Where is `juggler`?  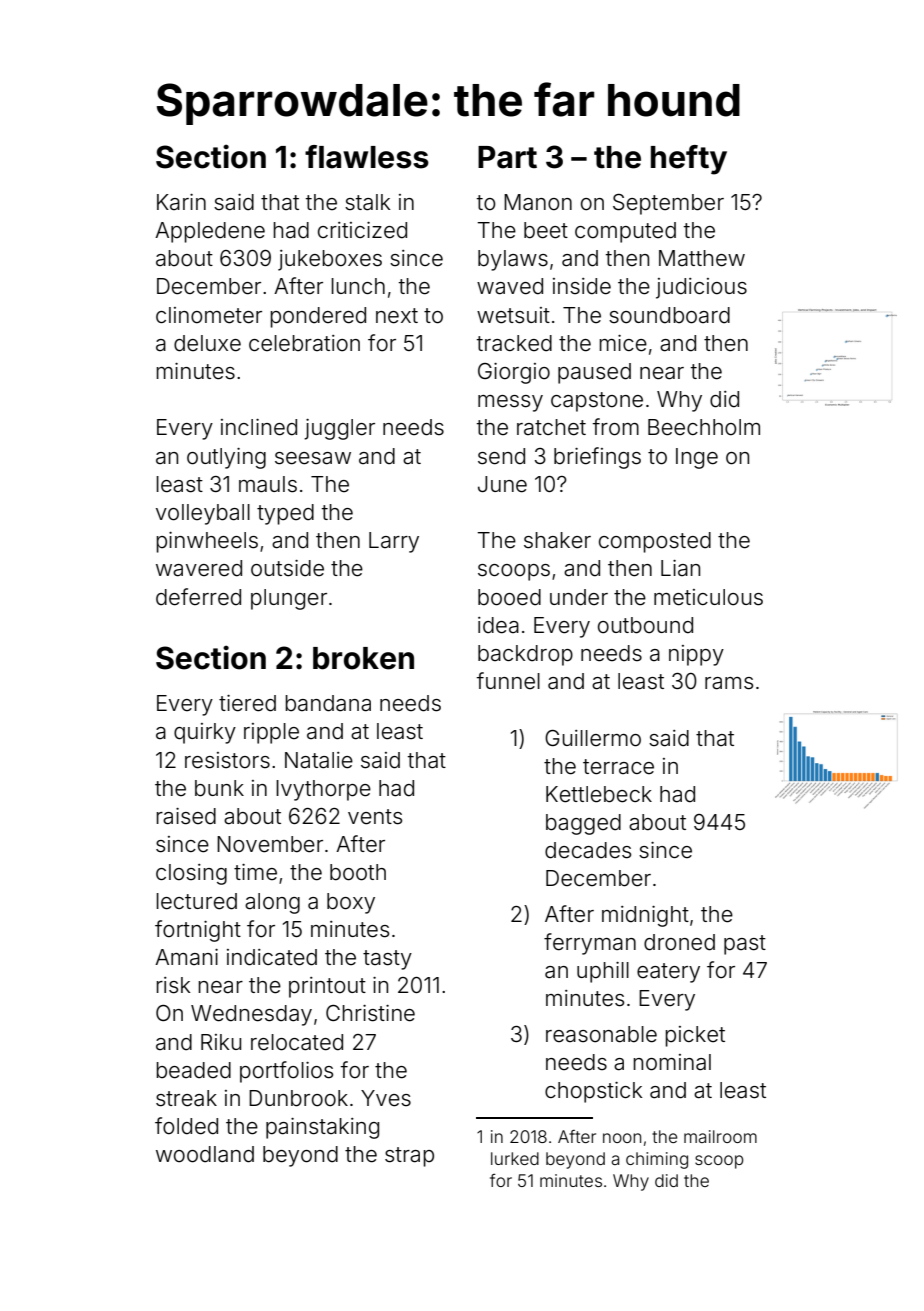 juggler is located at coordinates (339, 429).
